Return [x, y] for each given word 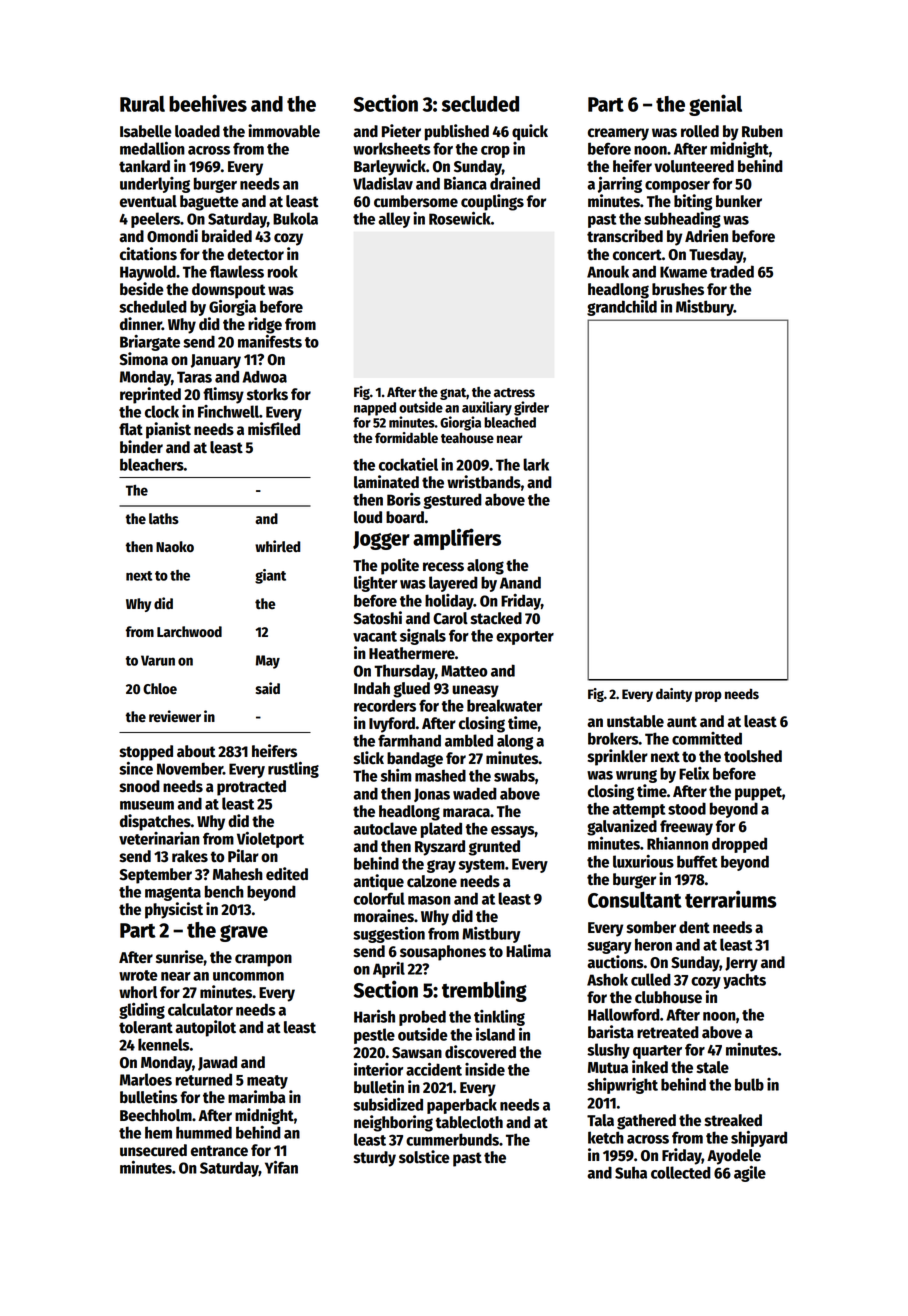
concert [637, 255]
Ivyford [392, 725]
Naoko [175, 547]
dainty [674, 695]
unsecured [153, 1150]
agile [750, 1174]
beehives [208, 103]
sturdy [374, 1159]
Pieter [401, 131]
